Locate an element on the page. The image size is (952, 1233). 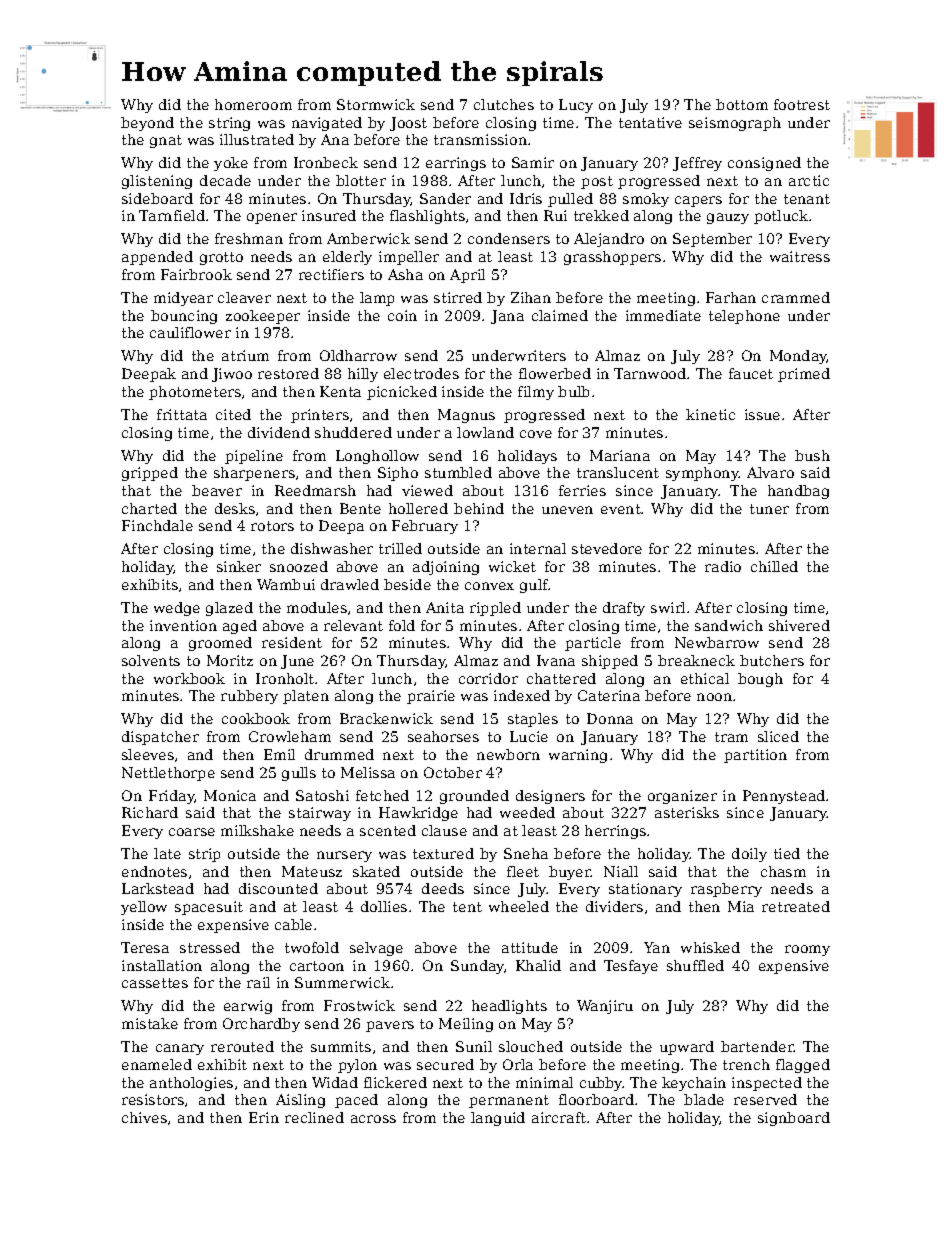
Stormwick is located at coordinates (376, 104).
